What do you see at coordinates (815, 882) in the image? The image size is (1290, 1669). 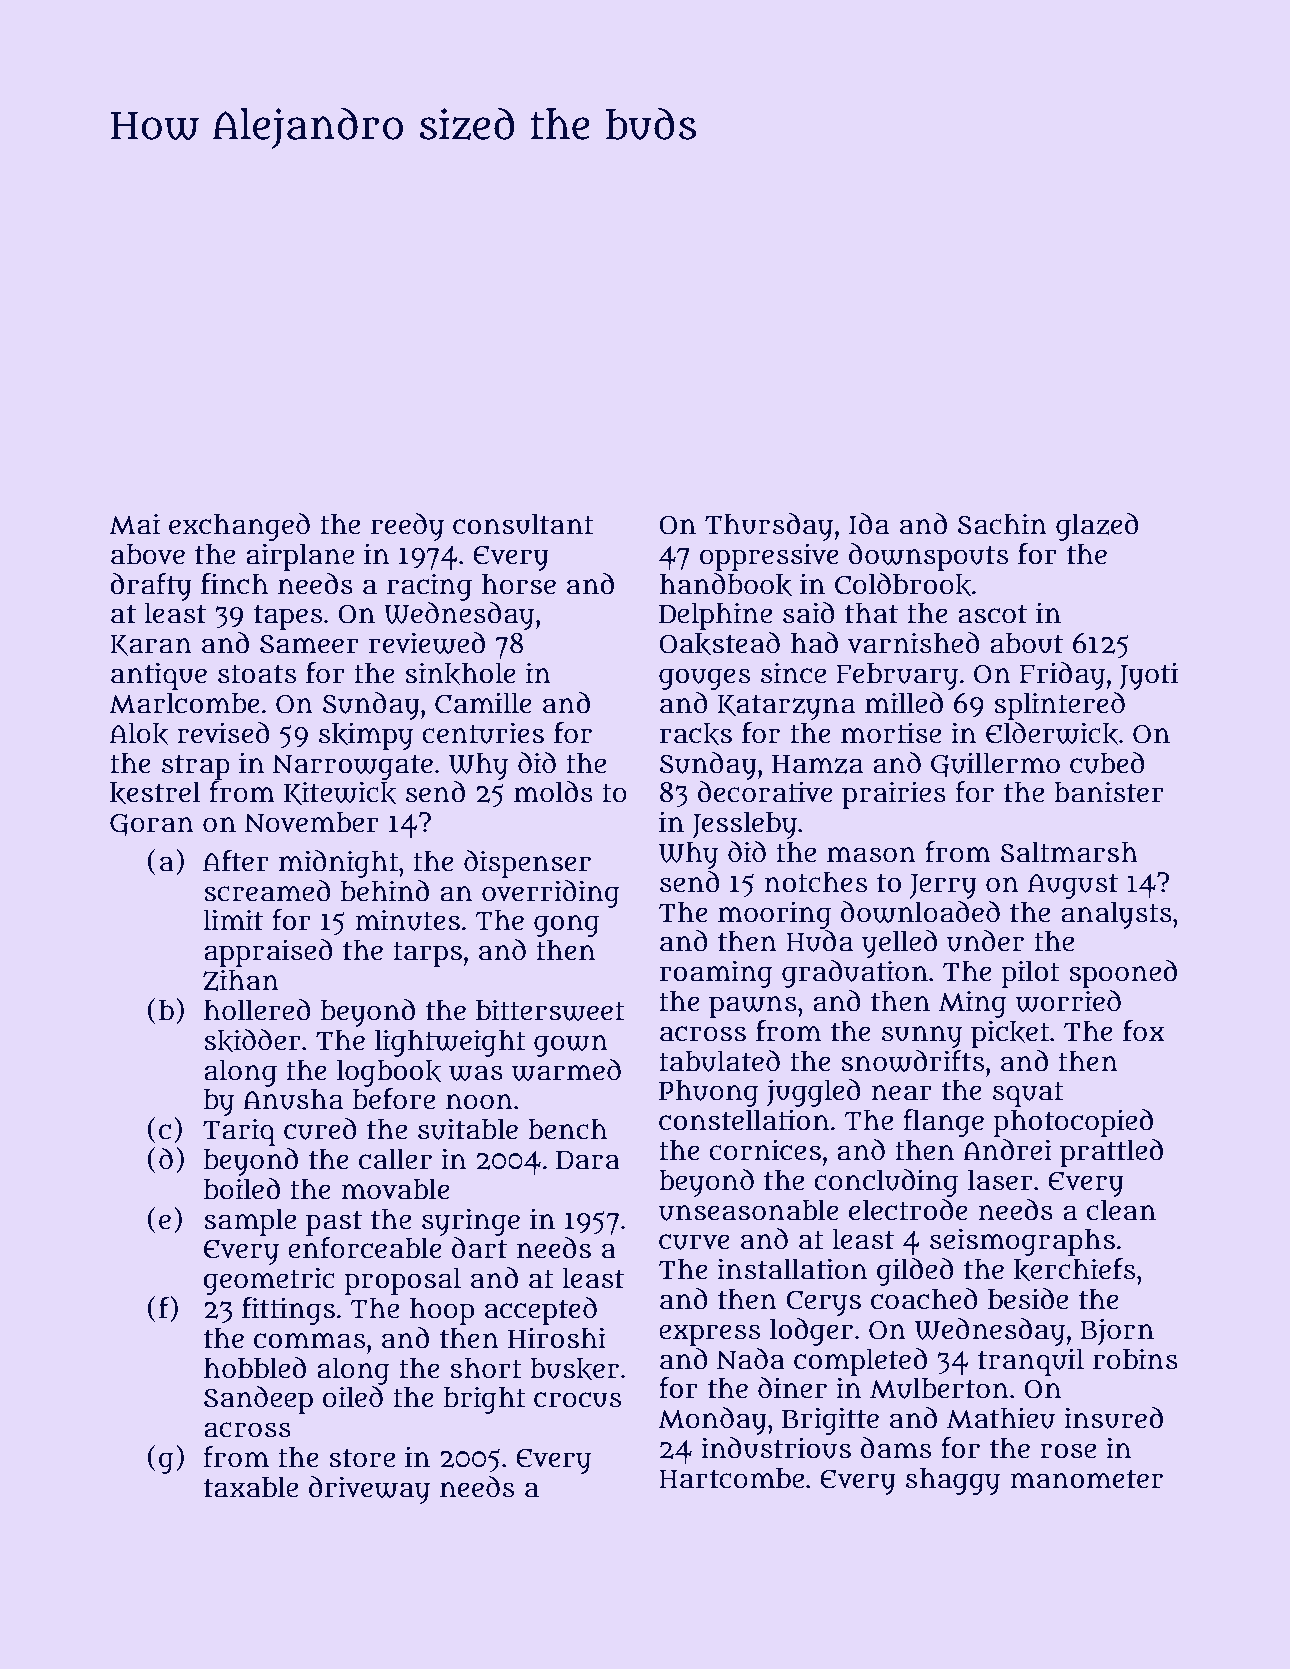 I see `notches` at bounding box center [815, 882].
